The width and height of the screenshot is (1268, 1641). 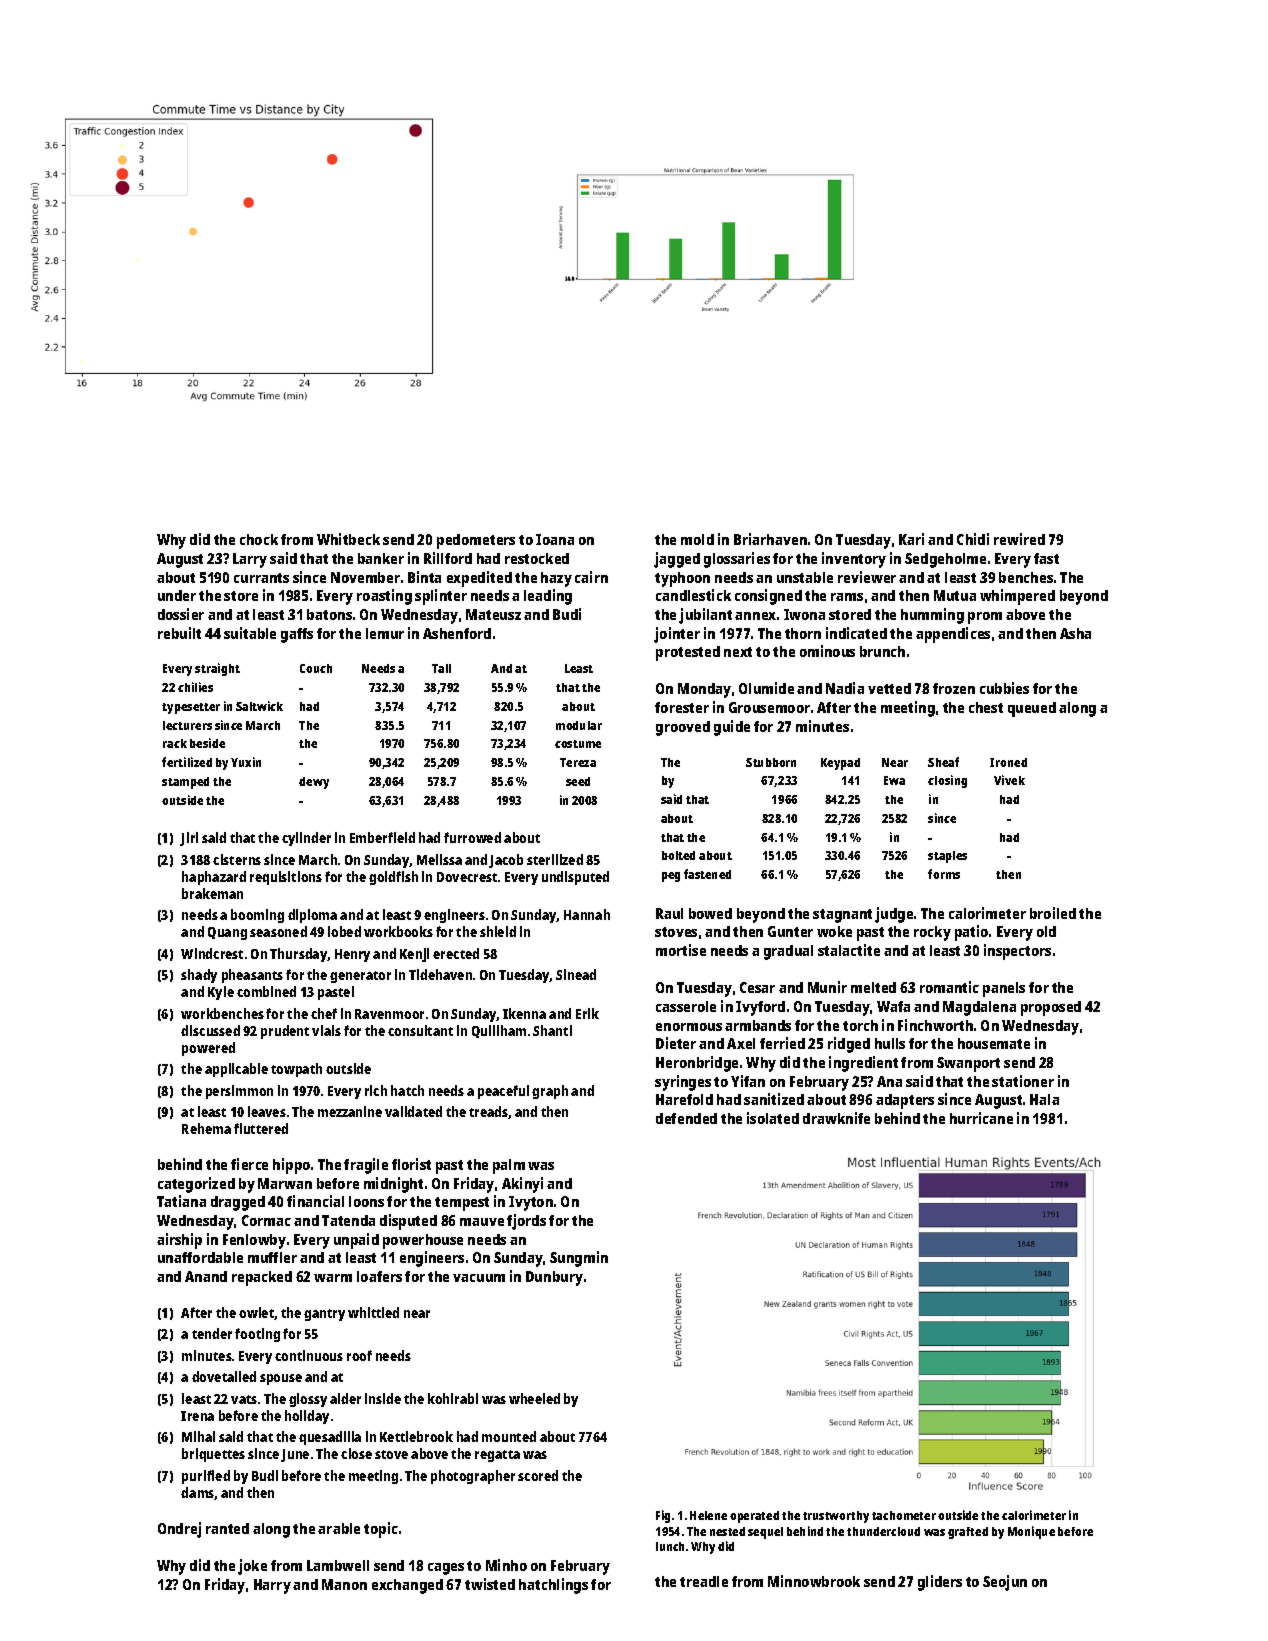 I want to click on mold, so click(x=697, y=539).
